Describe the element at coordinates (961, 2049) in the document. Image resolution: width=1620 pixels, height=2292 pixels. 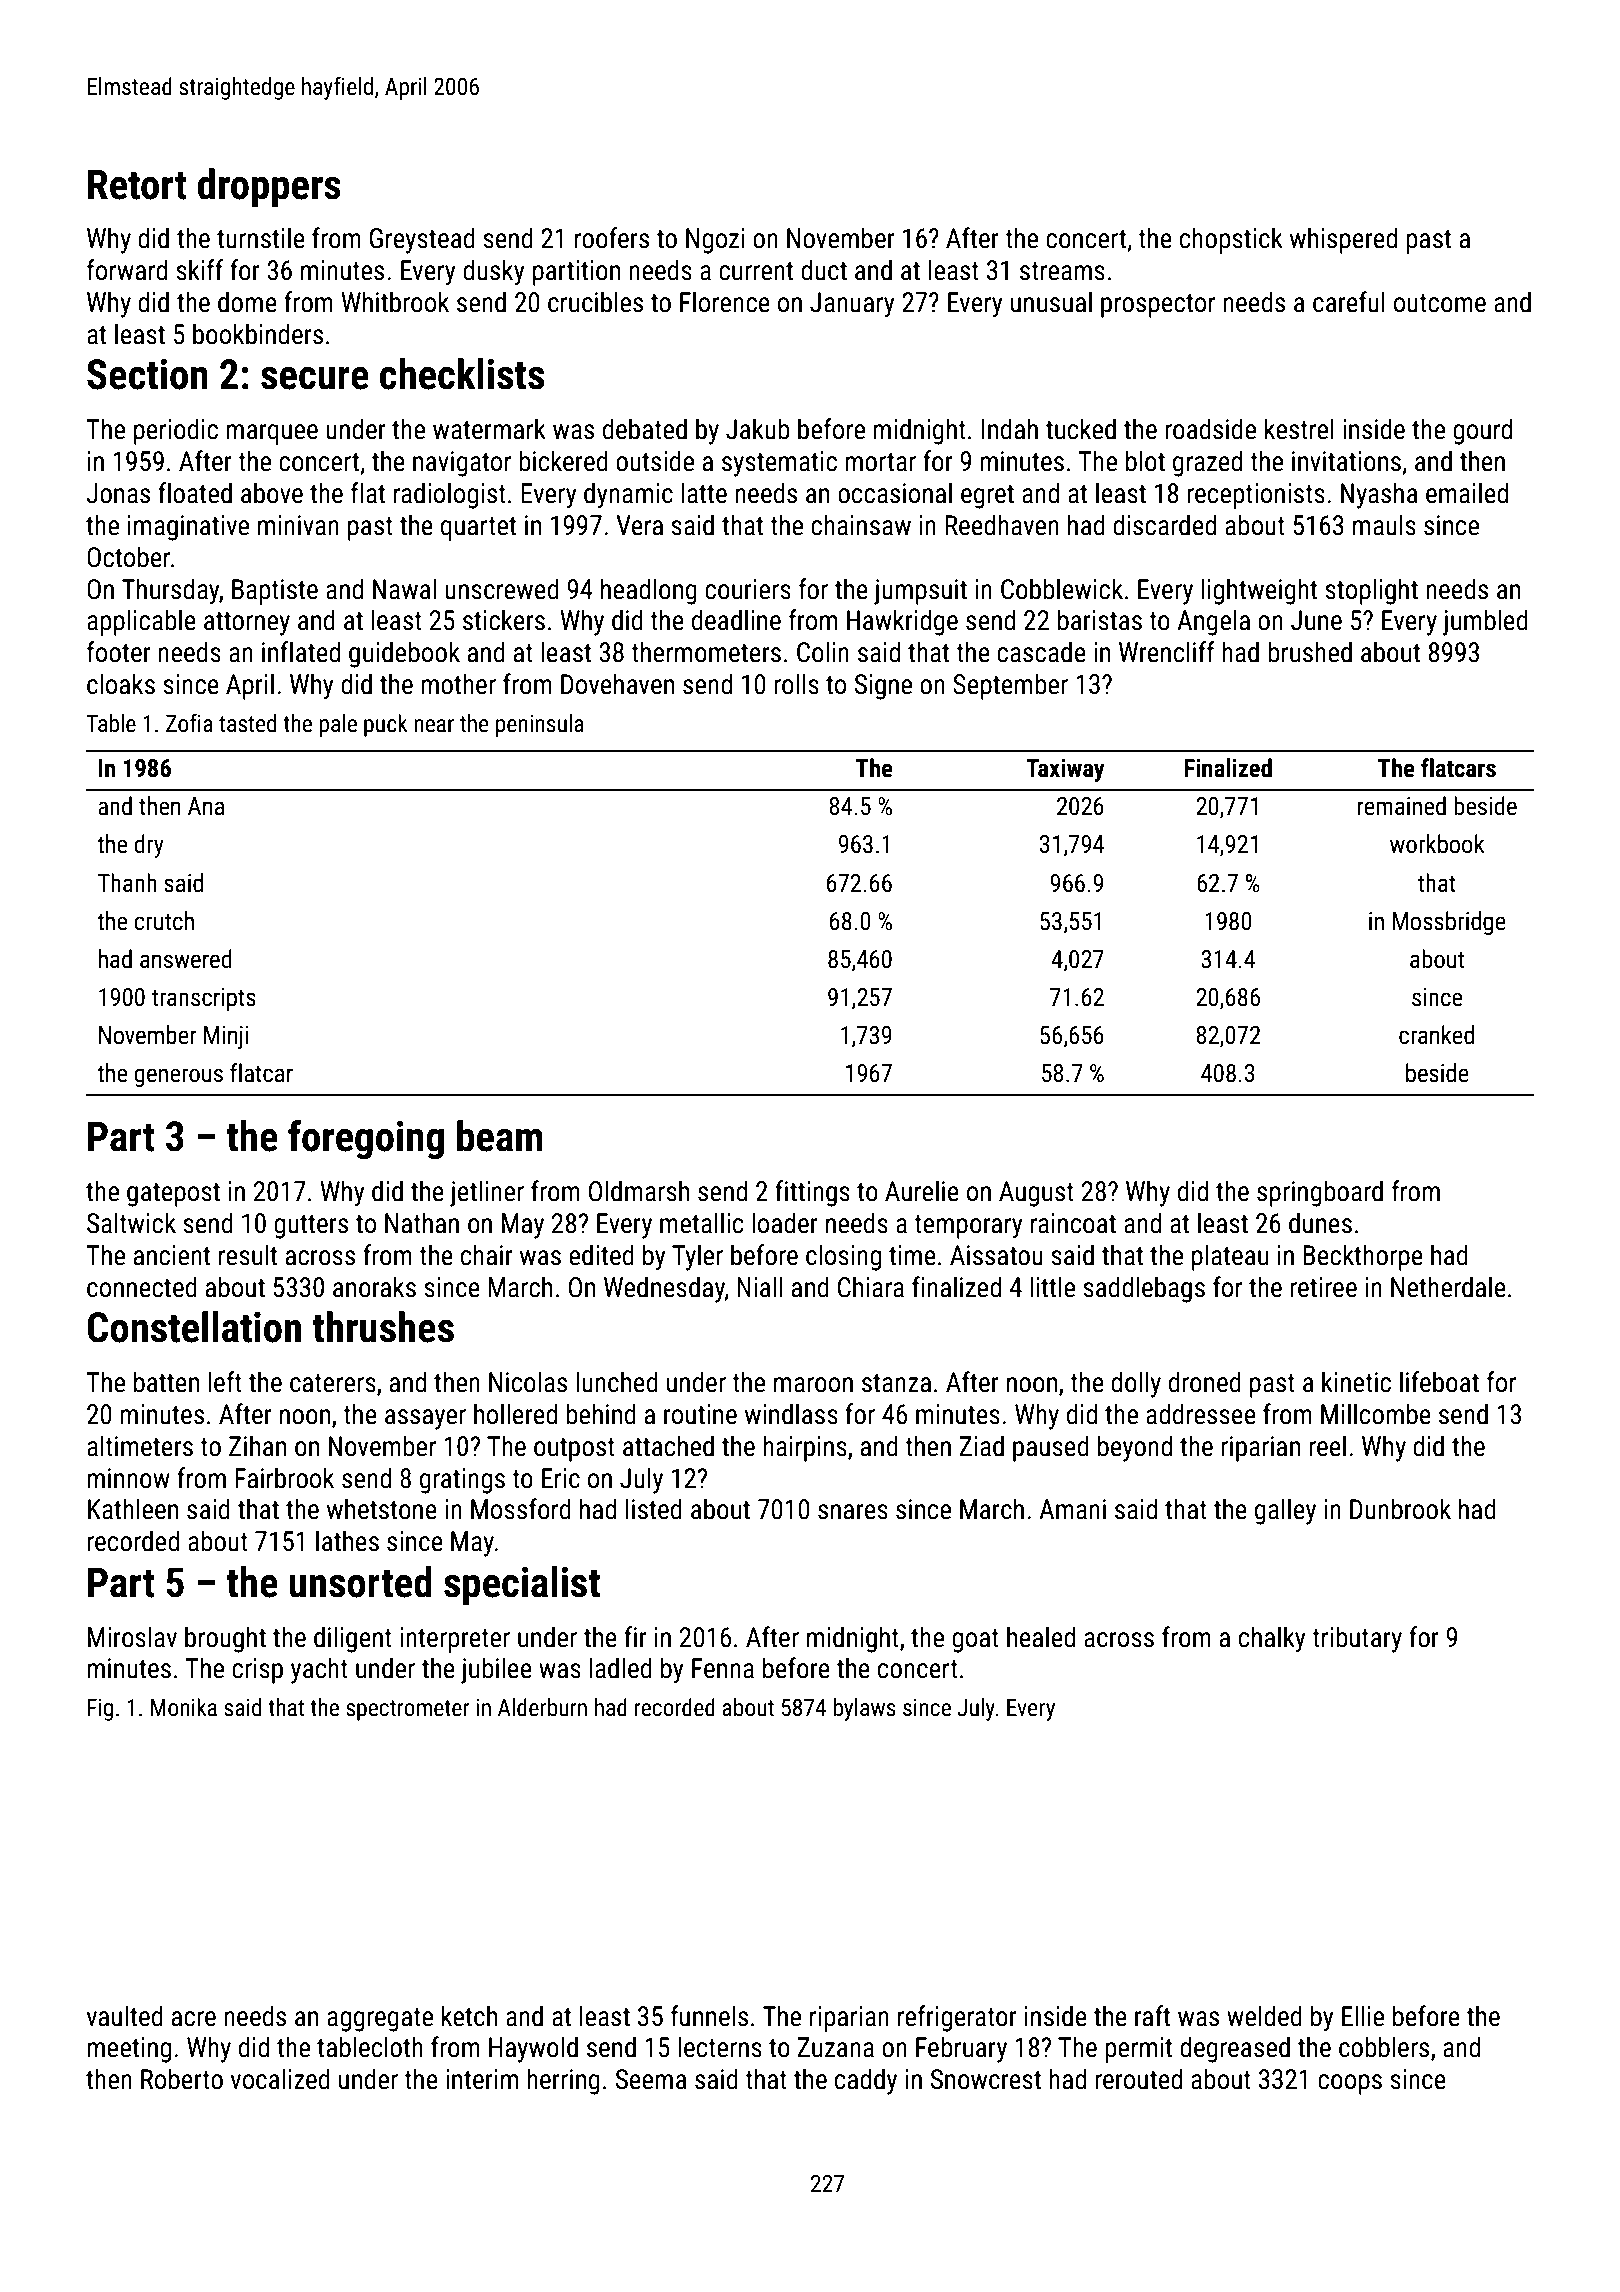
I see `February` at that location.
